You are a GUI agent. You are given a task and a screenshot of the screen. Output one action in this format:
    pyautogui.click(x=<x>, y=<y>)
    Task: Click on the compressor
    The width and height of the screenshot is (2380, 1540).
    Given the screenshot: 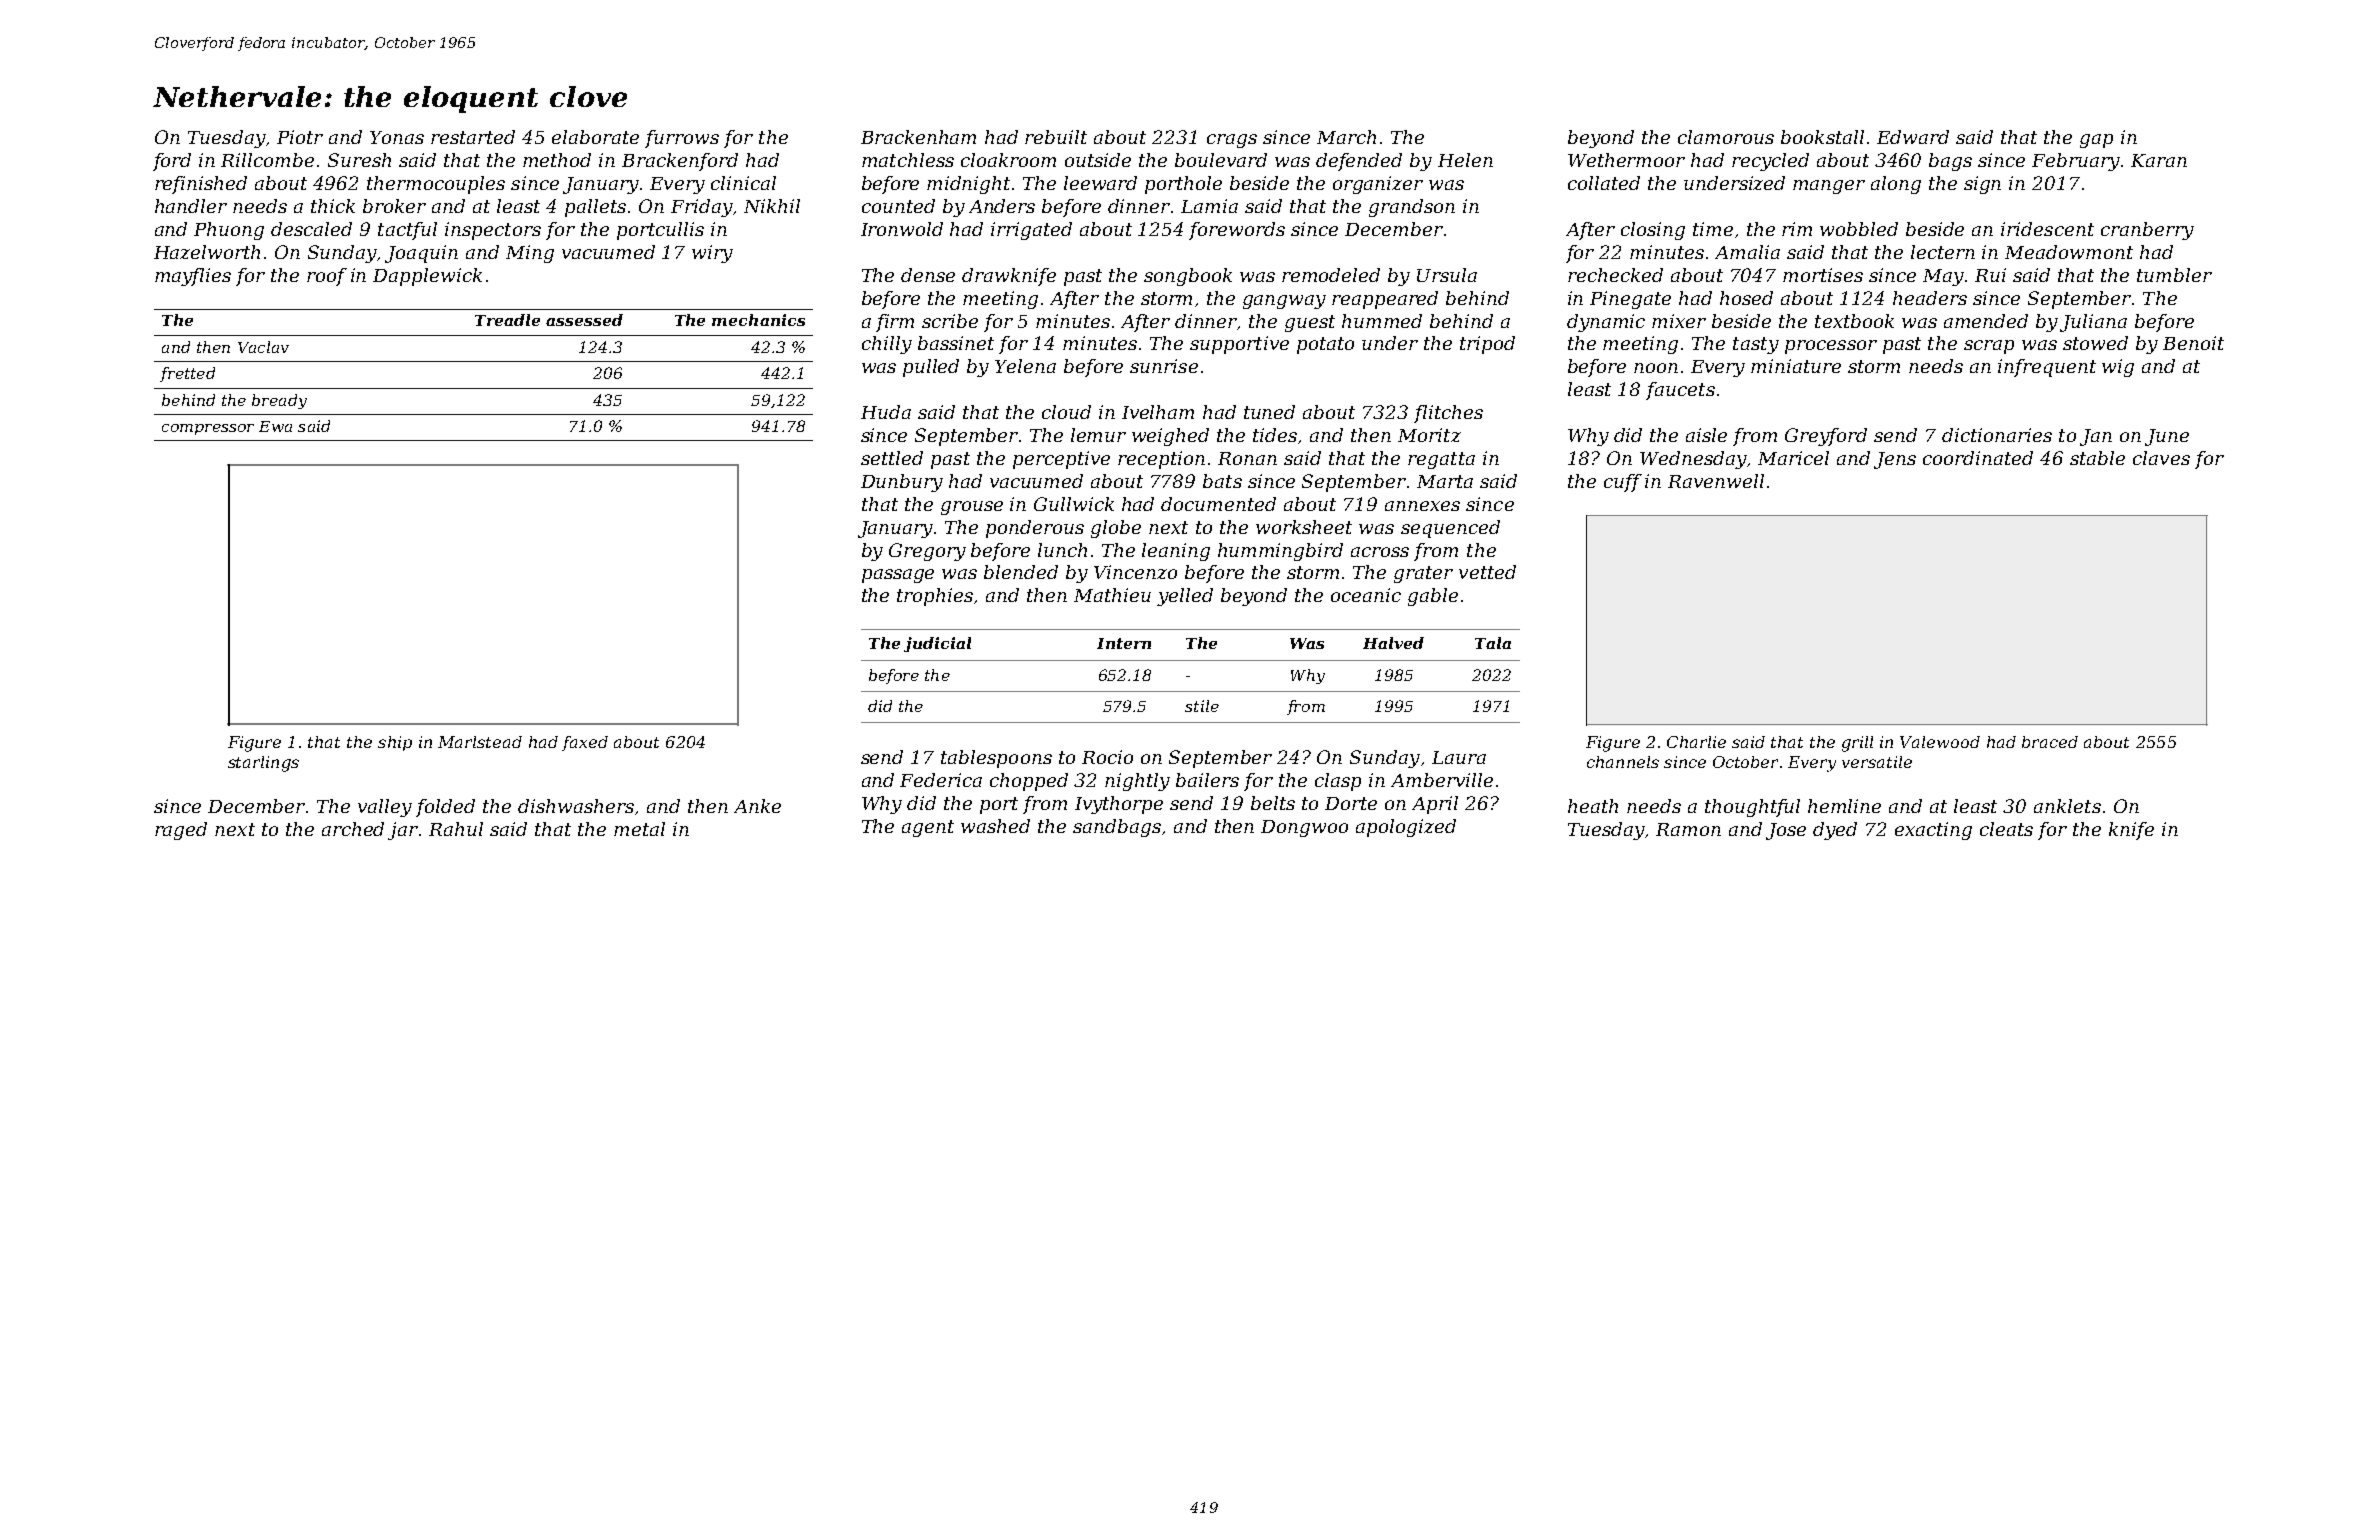 What is the action you would take?
    pyautogui.click(x=208, y=429)
